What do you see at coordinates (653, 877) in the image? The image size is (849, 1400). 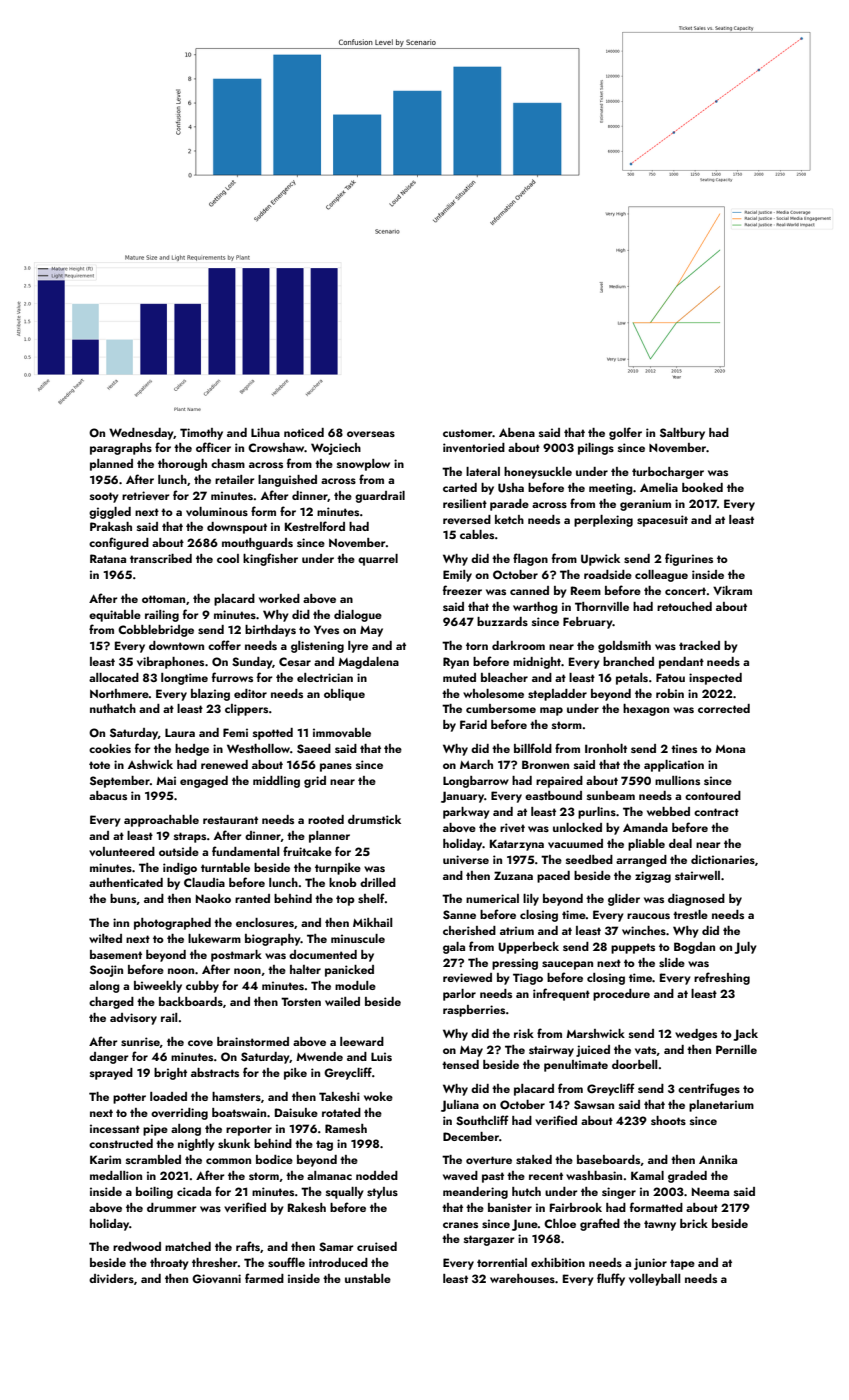 I see `zigzag` at bounding box center [653, 877].
